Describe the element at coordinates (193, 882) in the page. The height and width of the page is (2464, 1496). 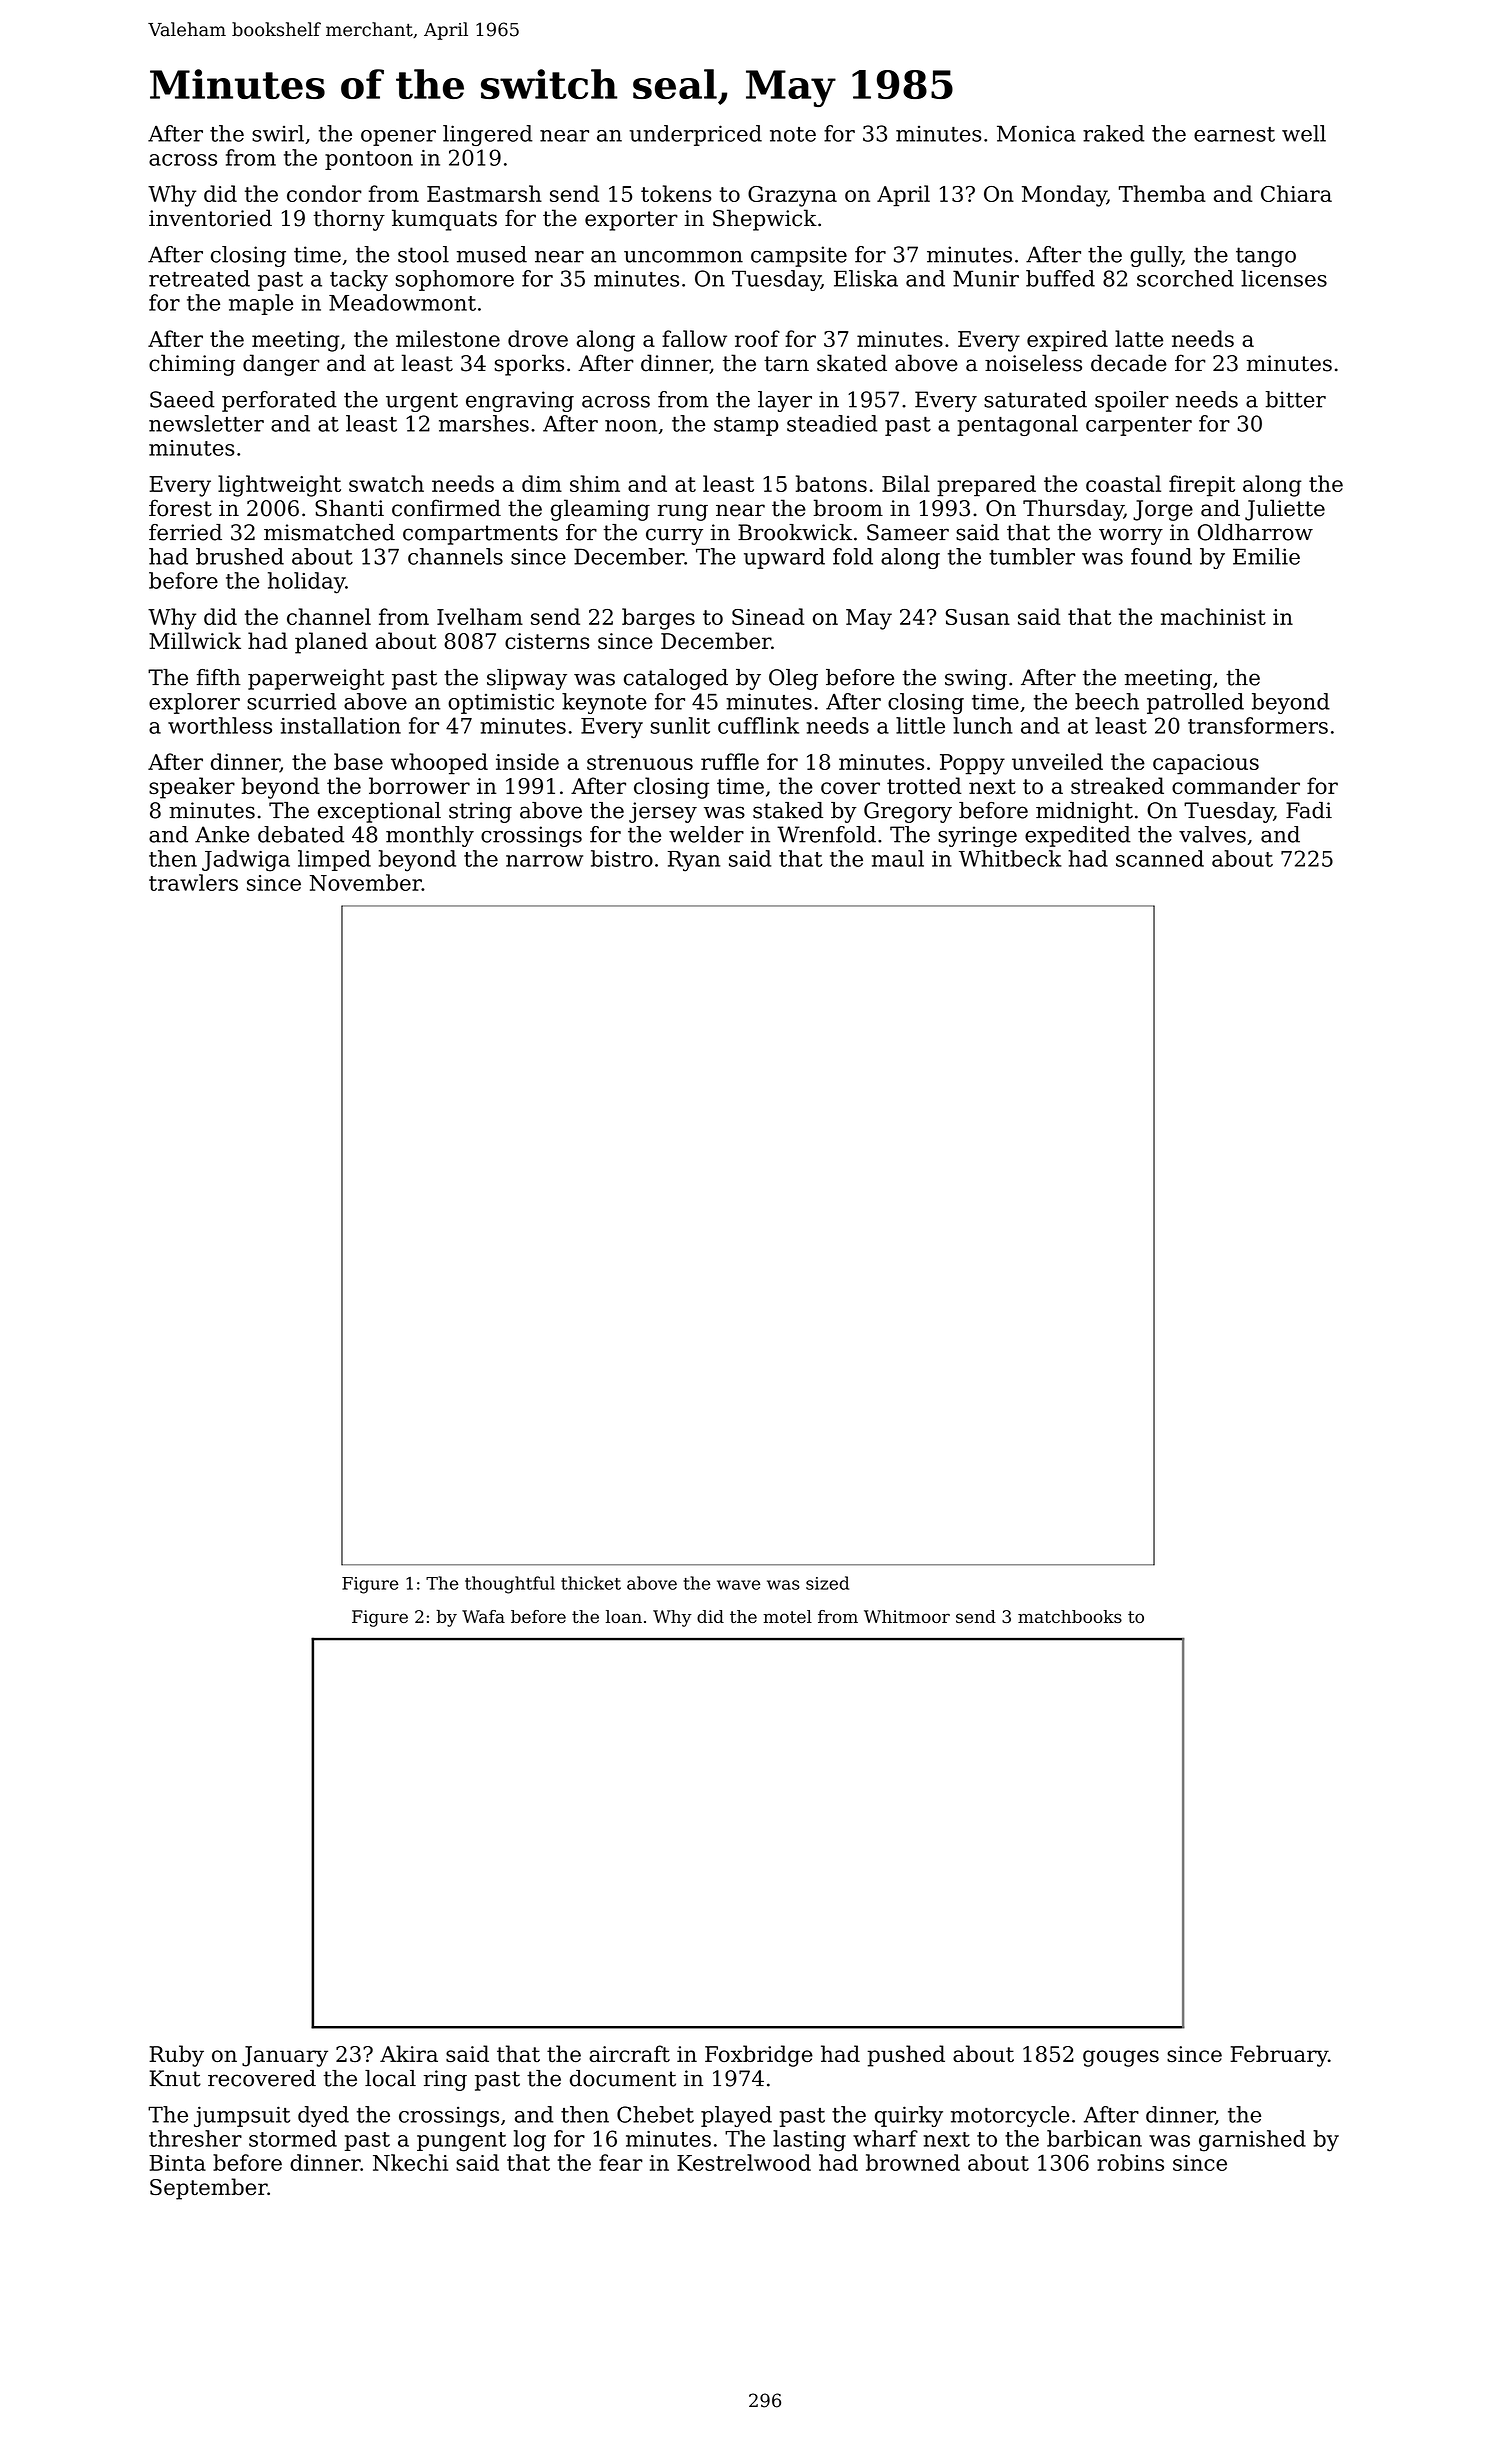
I see `trawlers` at that location.
